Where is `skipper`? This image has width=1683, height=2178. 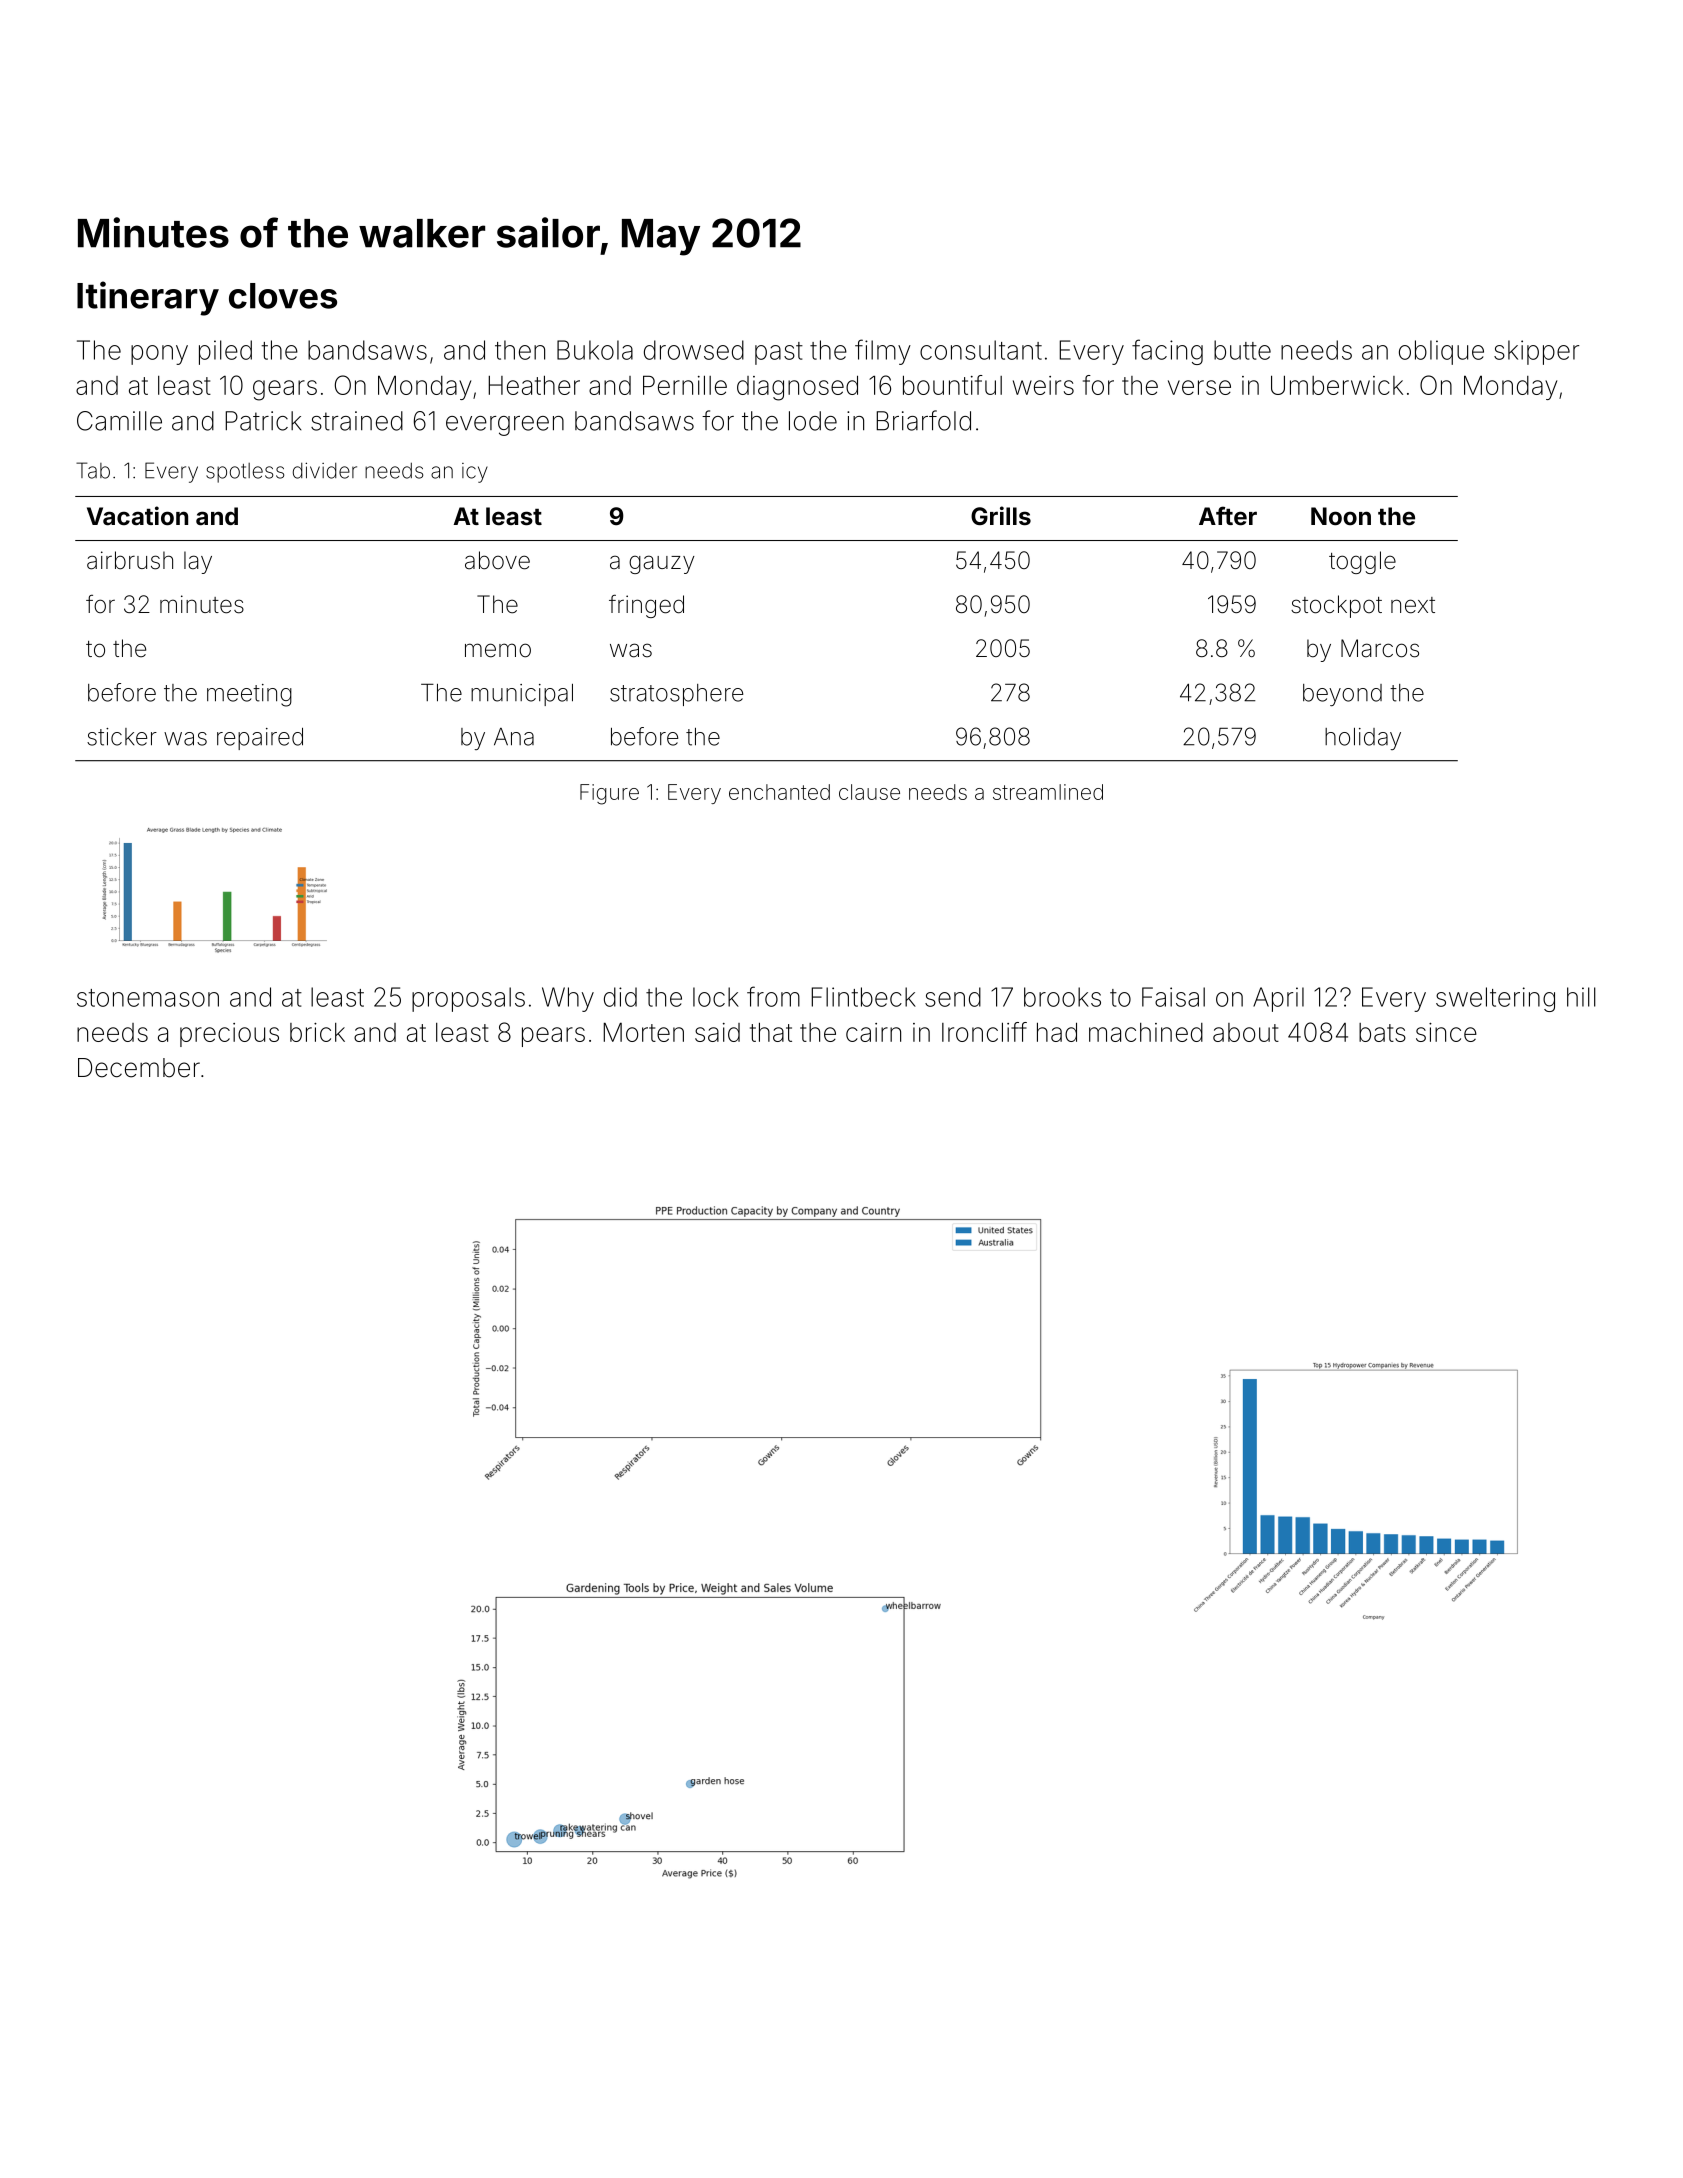 skipper is located at coordinates (1536, 352).
